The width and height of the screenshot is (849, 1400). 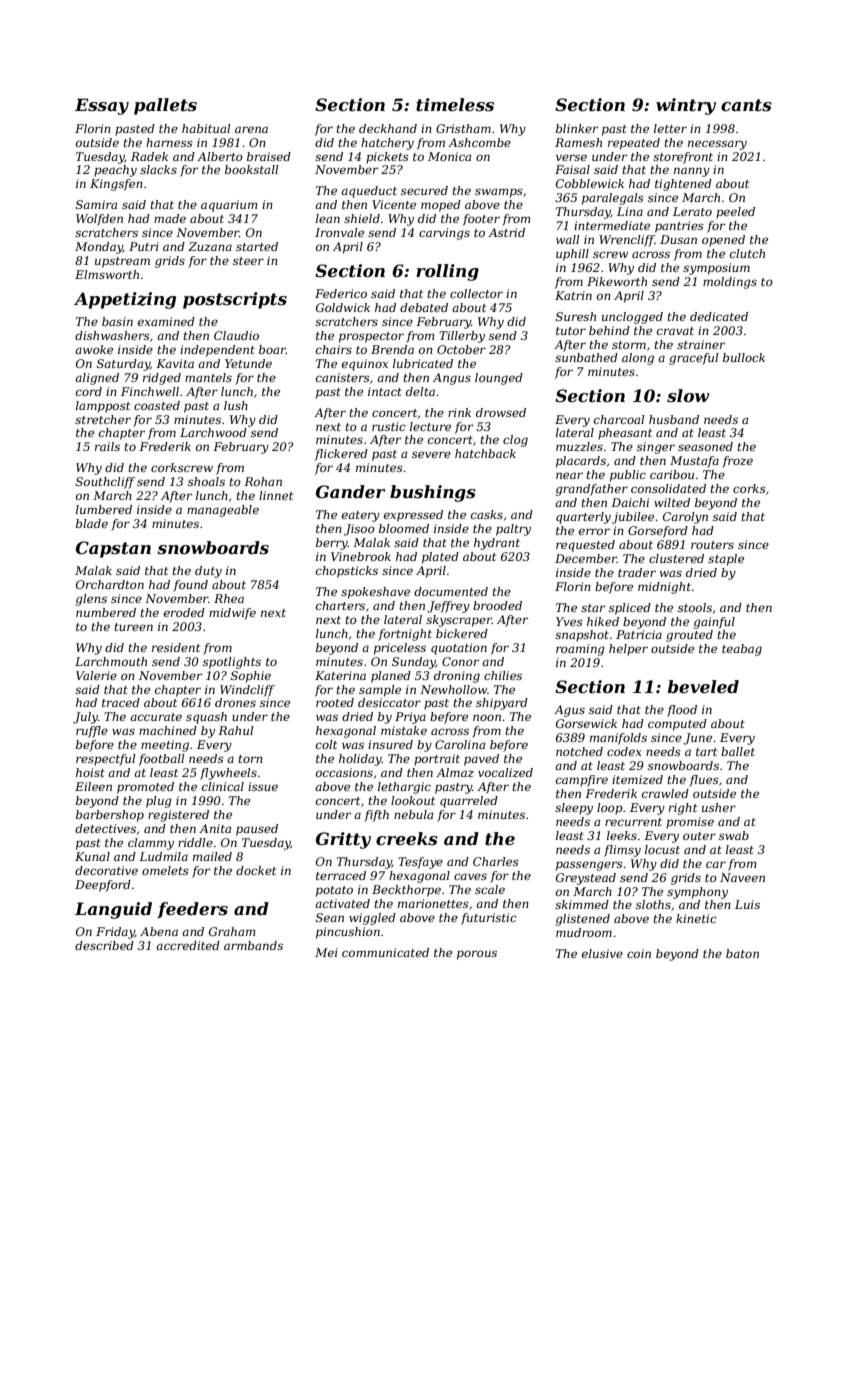 What do you see at coordinates (376, 816) in the screenshot?
I see `fifth` at bounding box center [376, 816].
